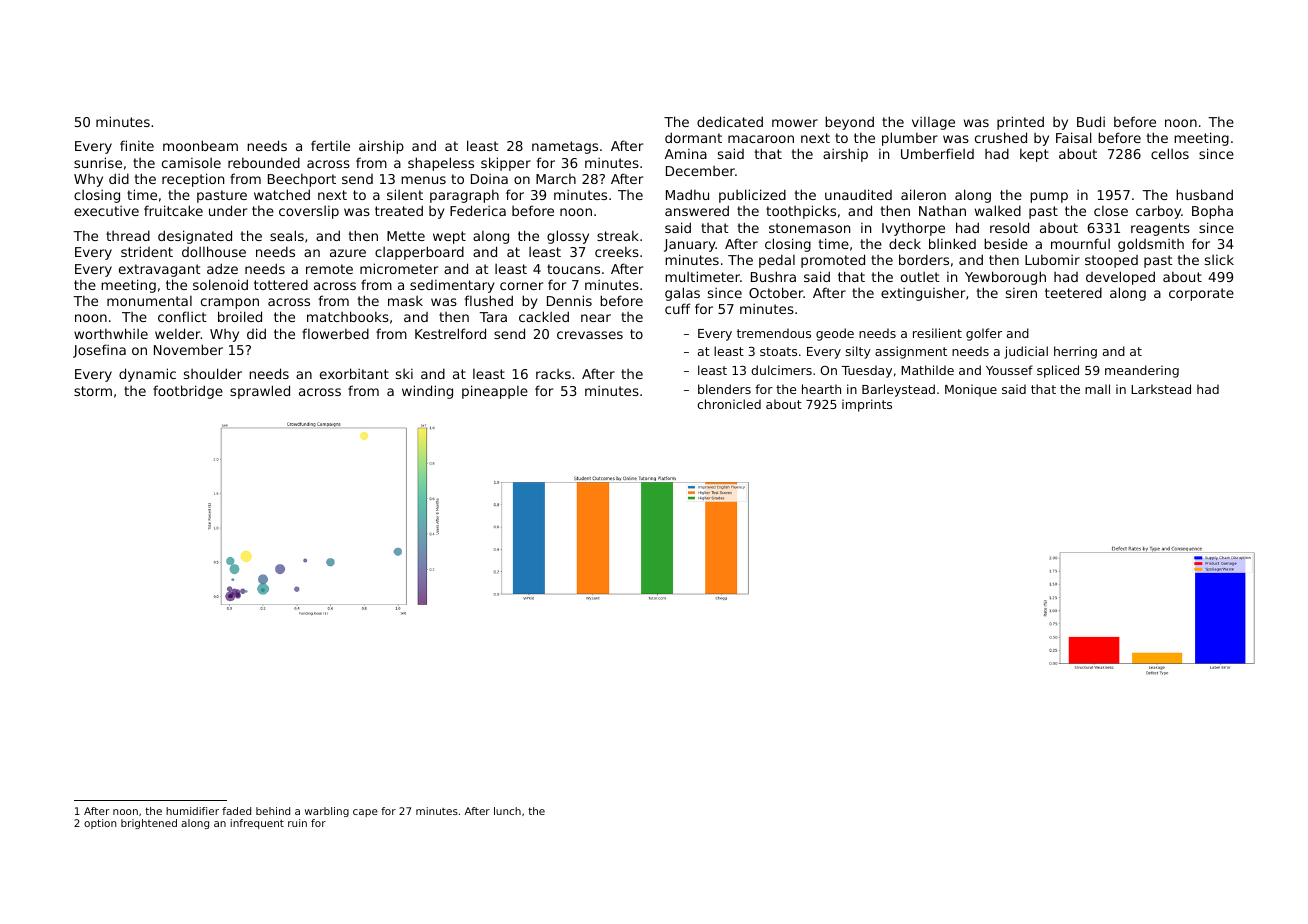 This screenshot has width=1308, height=924. Describe the element at coordinates (327, 812) in the screenshot. I see `warbling` at that location.
